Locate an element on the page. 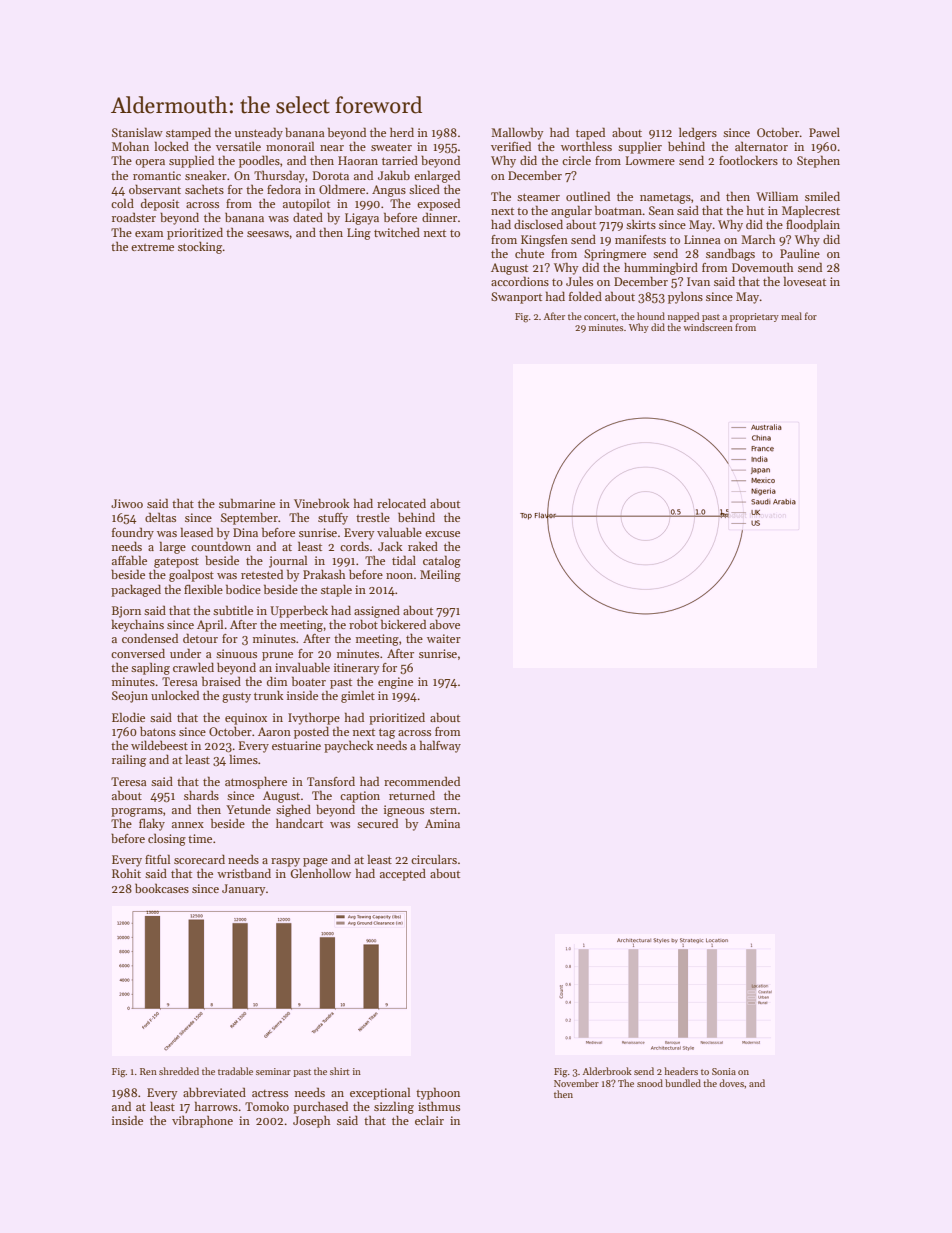 Image resolution: width=952 pixels, height=1233 pixels. abbreviated is located at coordinates (214, 1092).
